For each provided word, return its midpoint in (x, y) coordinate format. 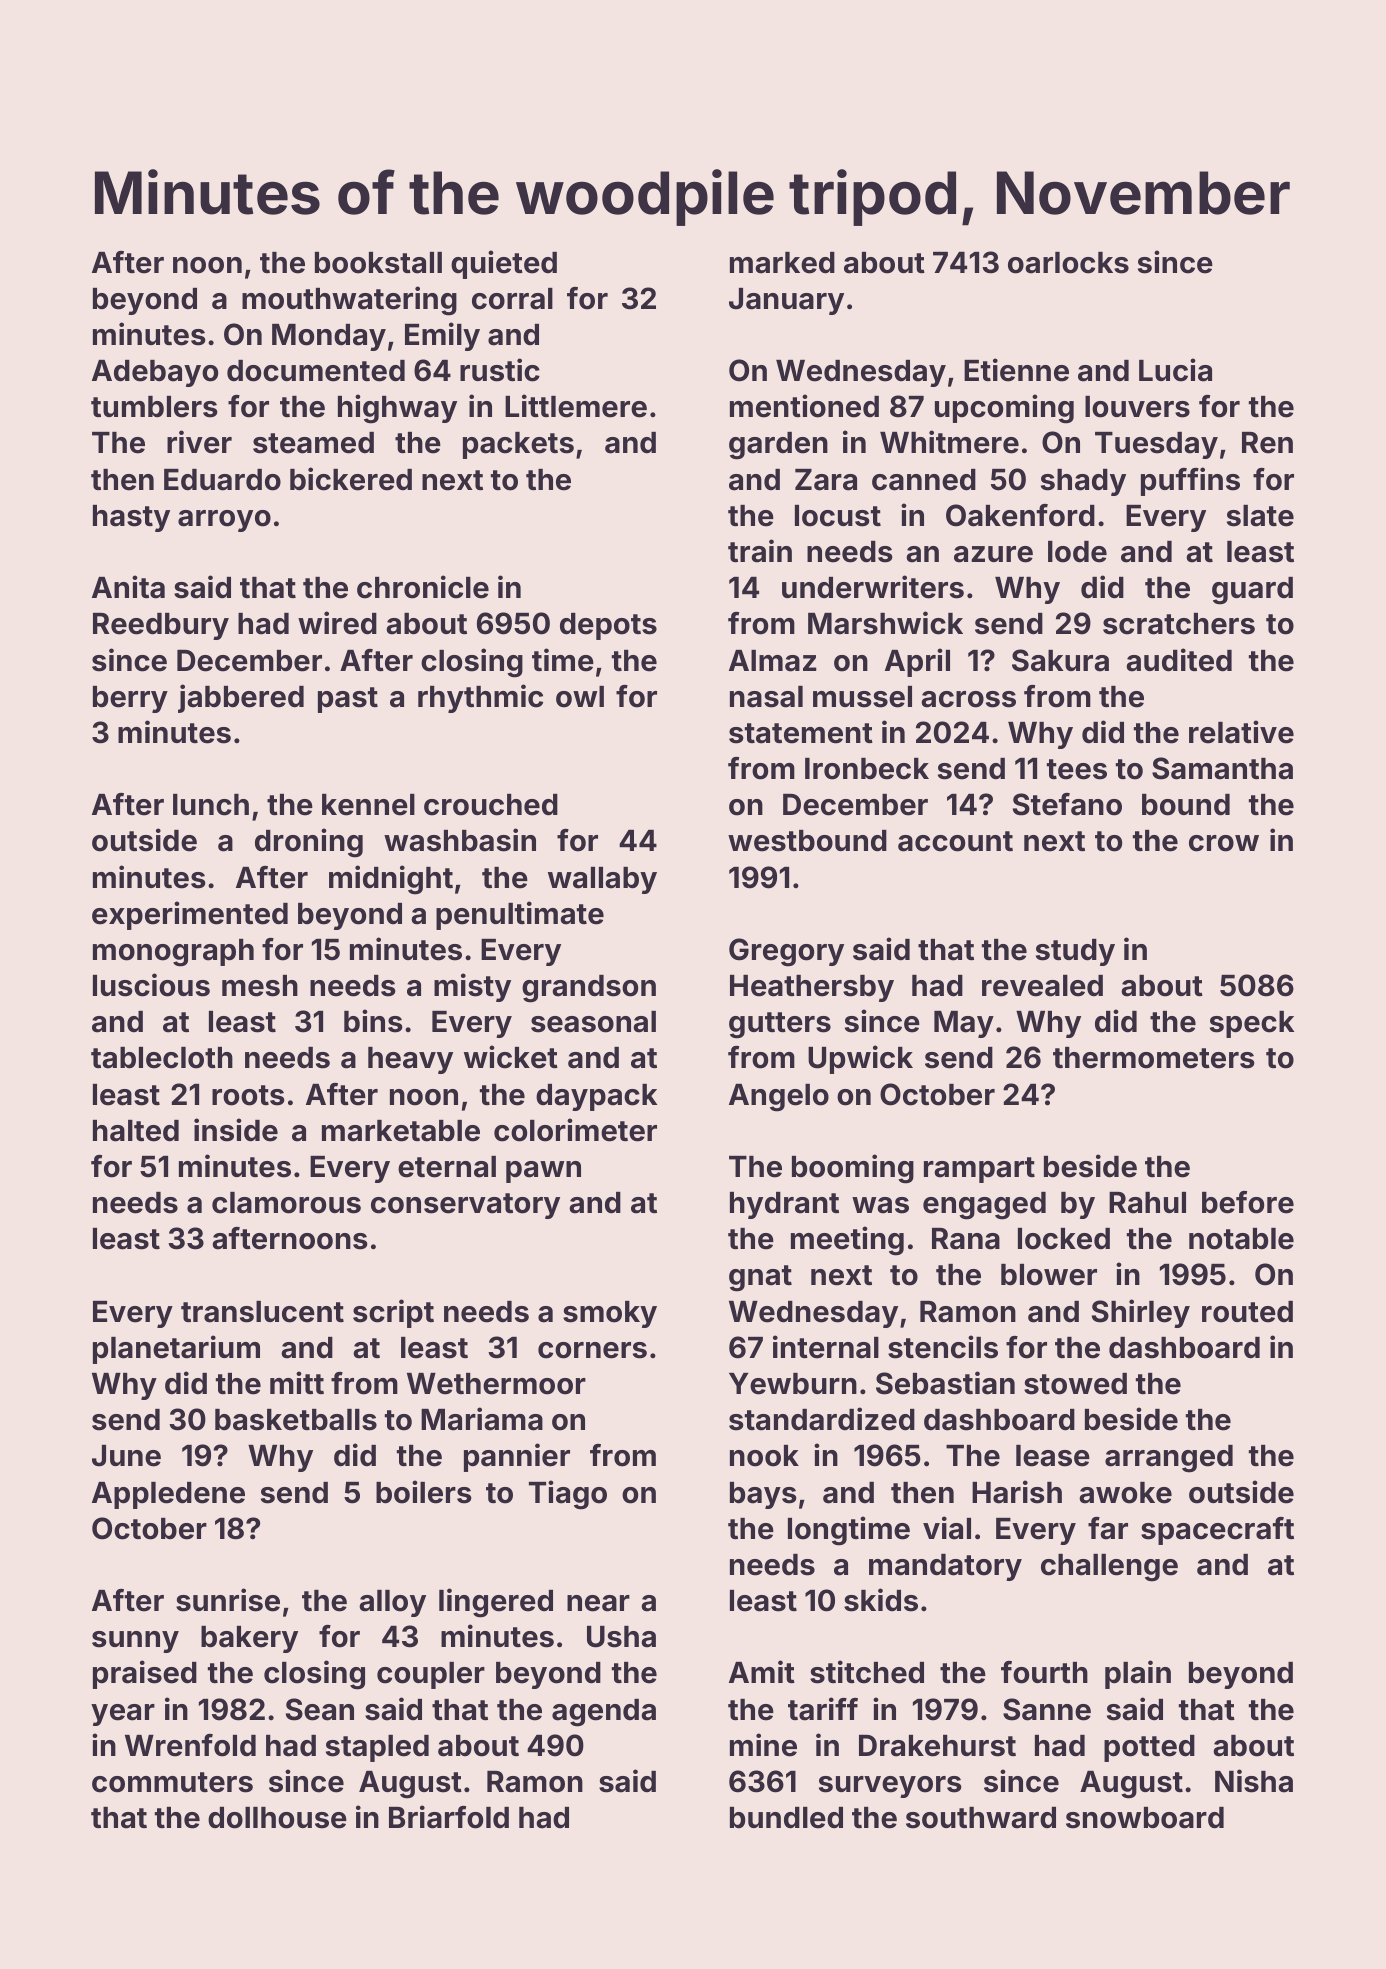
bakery (249, 1639)
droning (309, 843)
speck (1252, 1024)
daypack (596, 1097)
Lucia (1175, 370)
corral (512, 299)
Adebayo (155, 373)
